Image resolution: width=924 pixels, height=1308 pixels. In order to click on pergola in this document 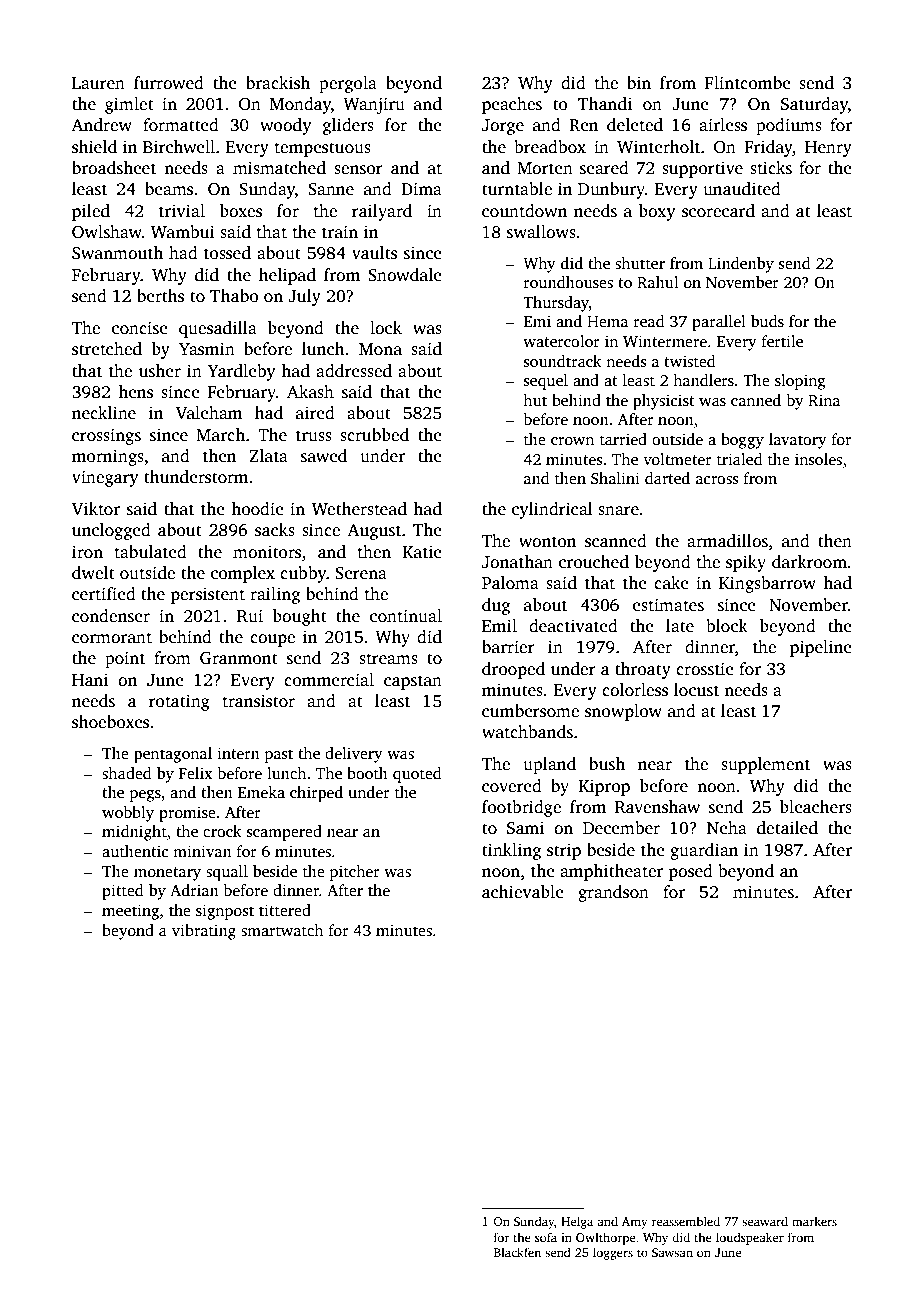, I will do `click(348, 84)`.
